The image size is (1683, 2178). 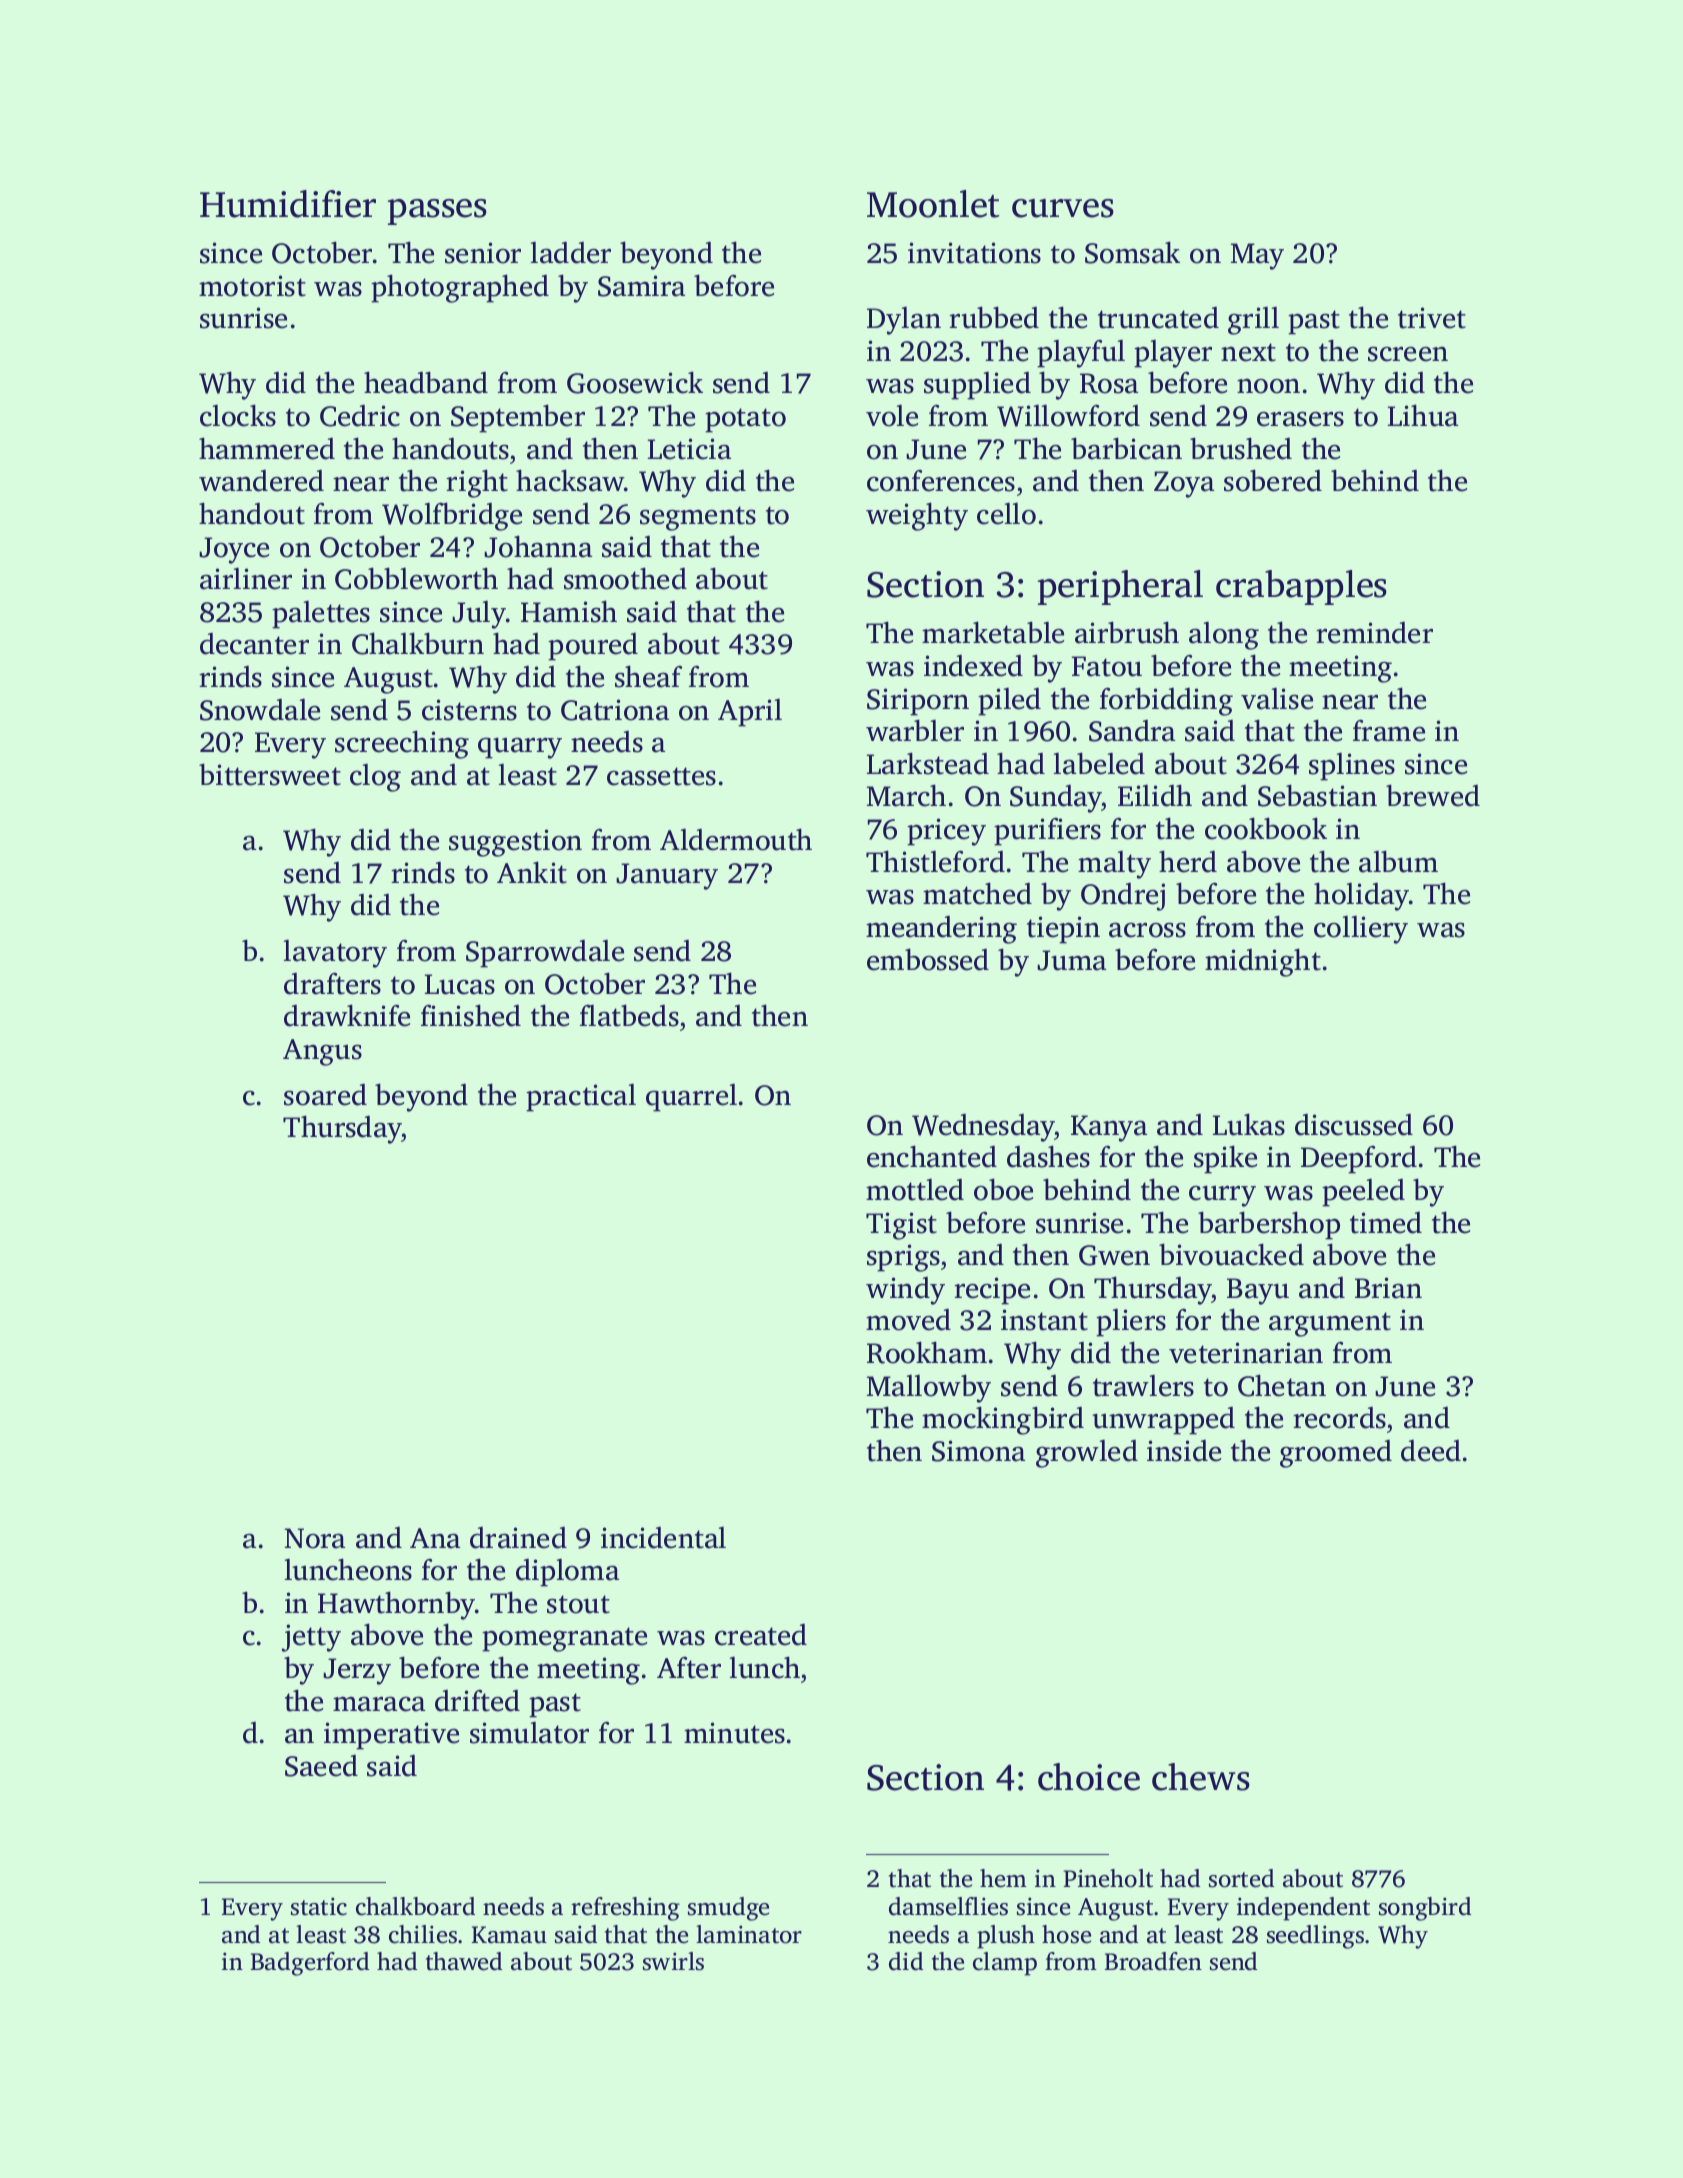 What do you see at coordinates (288, 204) in the screenshot?
I see `Humidifier` at bounding box center [288, 204].
